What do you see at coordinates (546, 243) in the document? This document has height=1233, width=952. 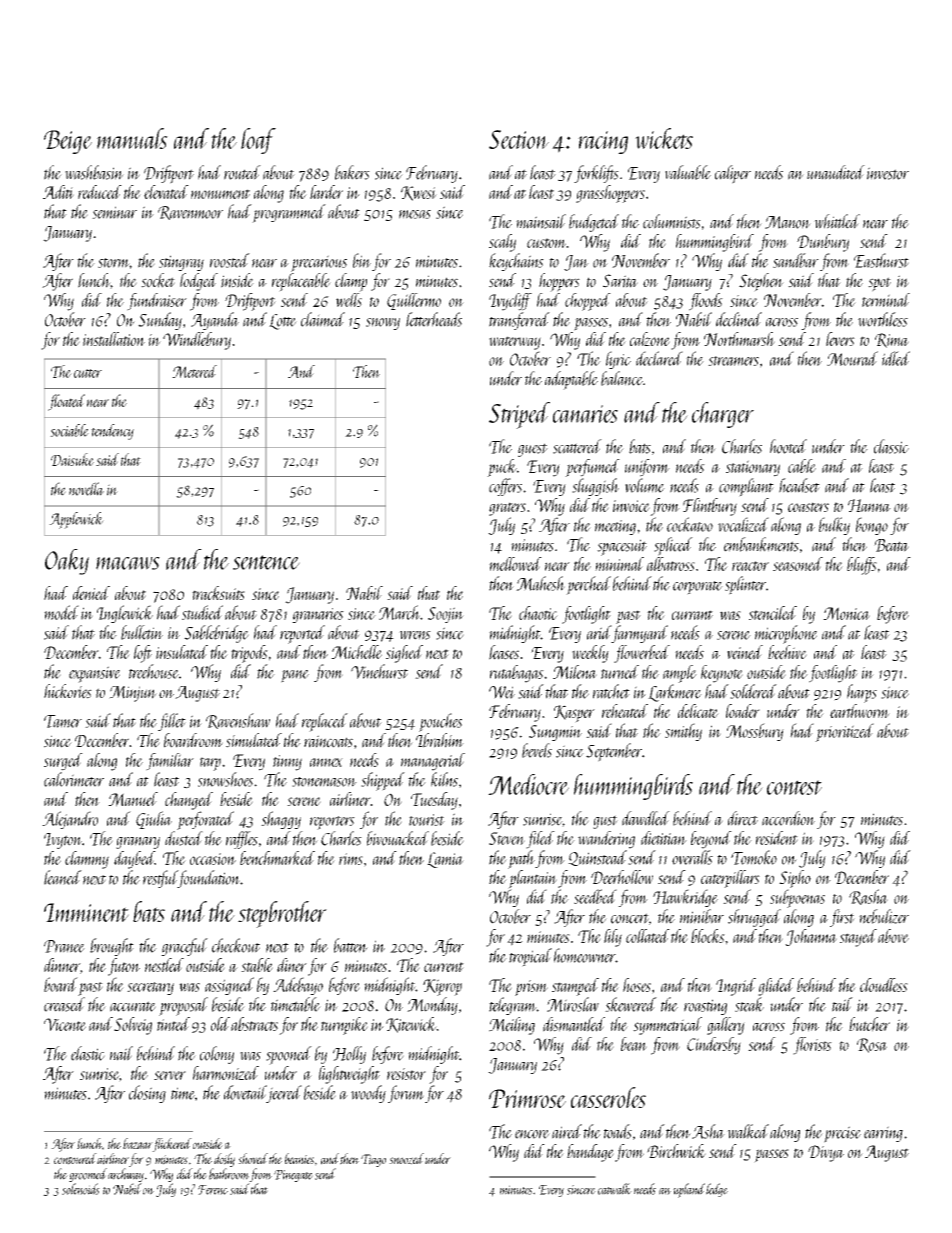 I see `custom` at bounding box center [546, 243].
